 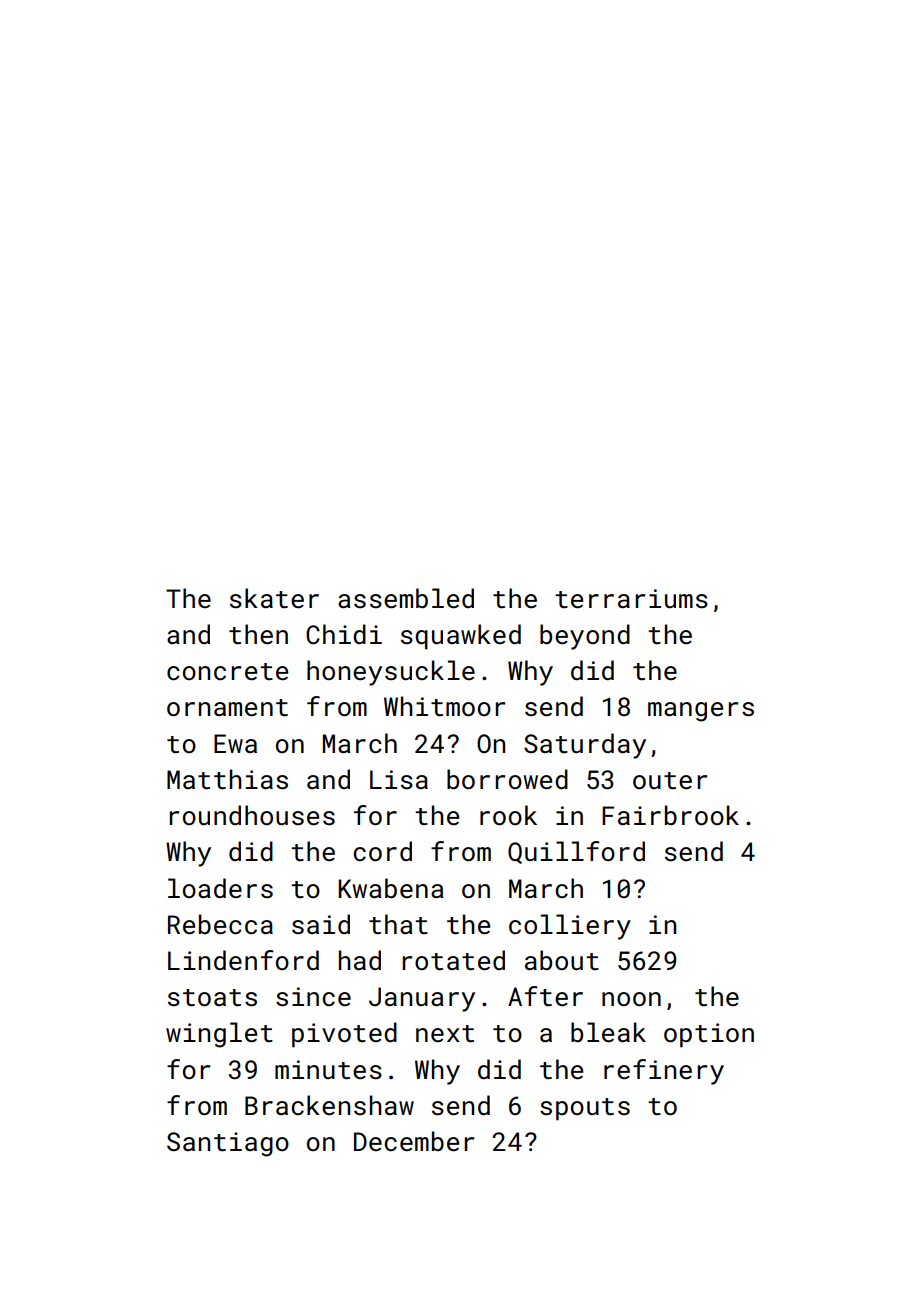 I want to click on December, so click(x=414, y=1141).
